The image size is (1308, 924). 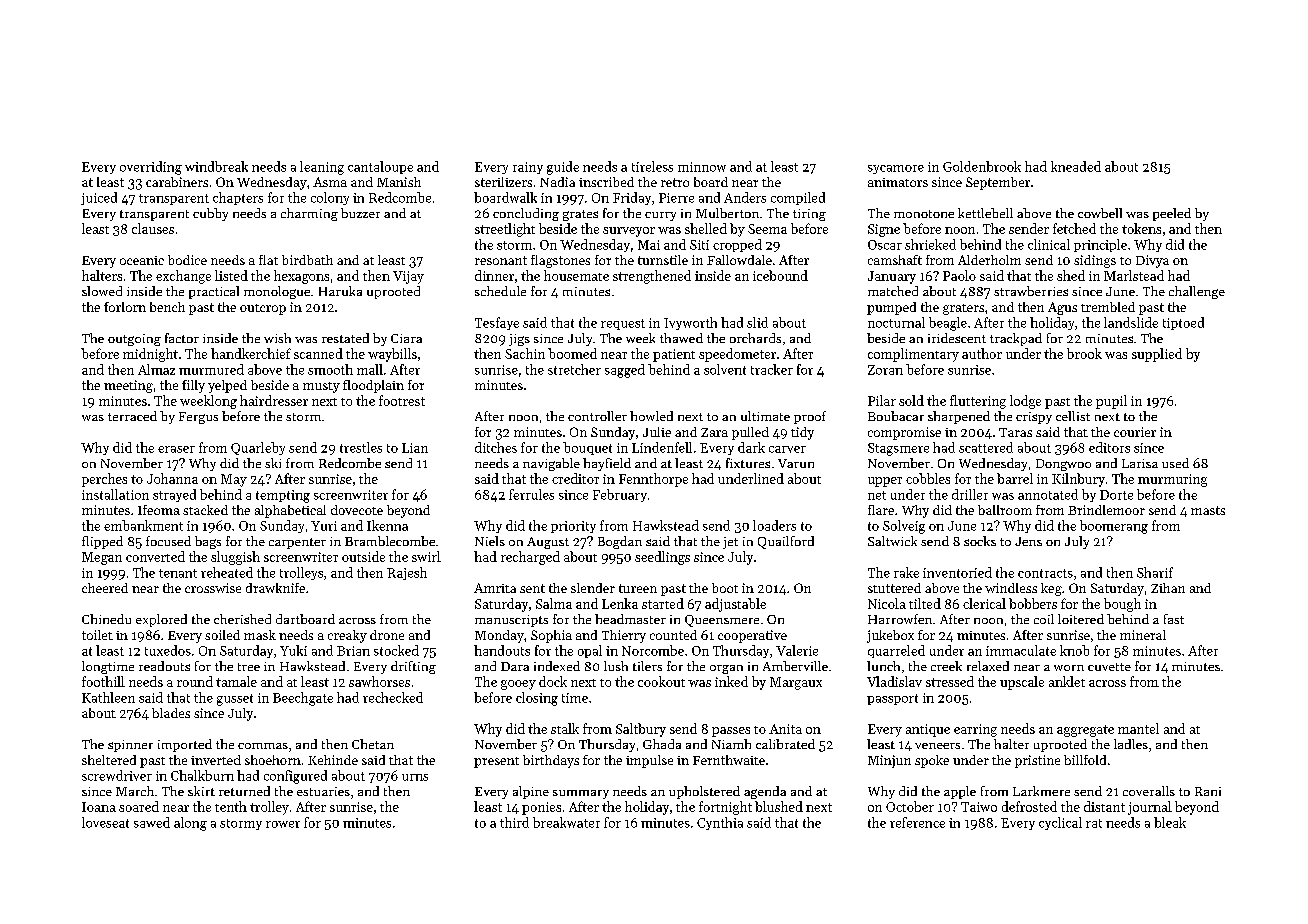 I want to click on foothill, so click(x=103, y=681).
